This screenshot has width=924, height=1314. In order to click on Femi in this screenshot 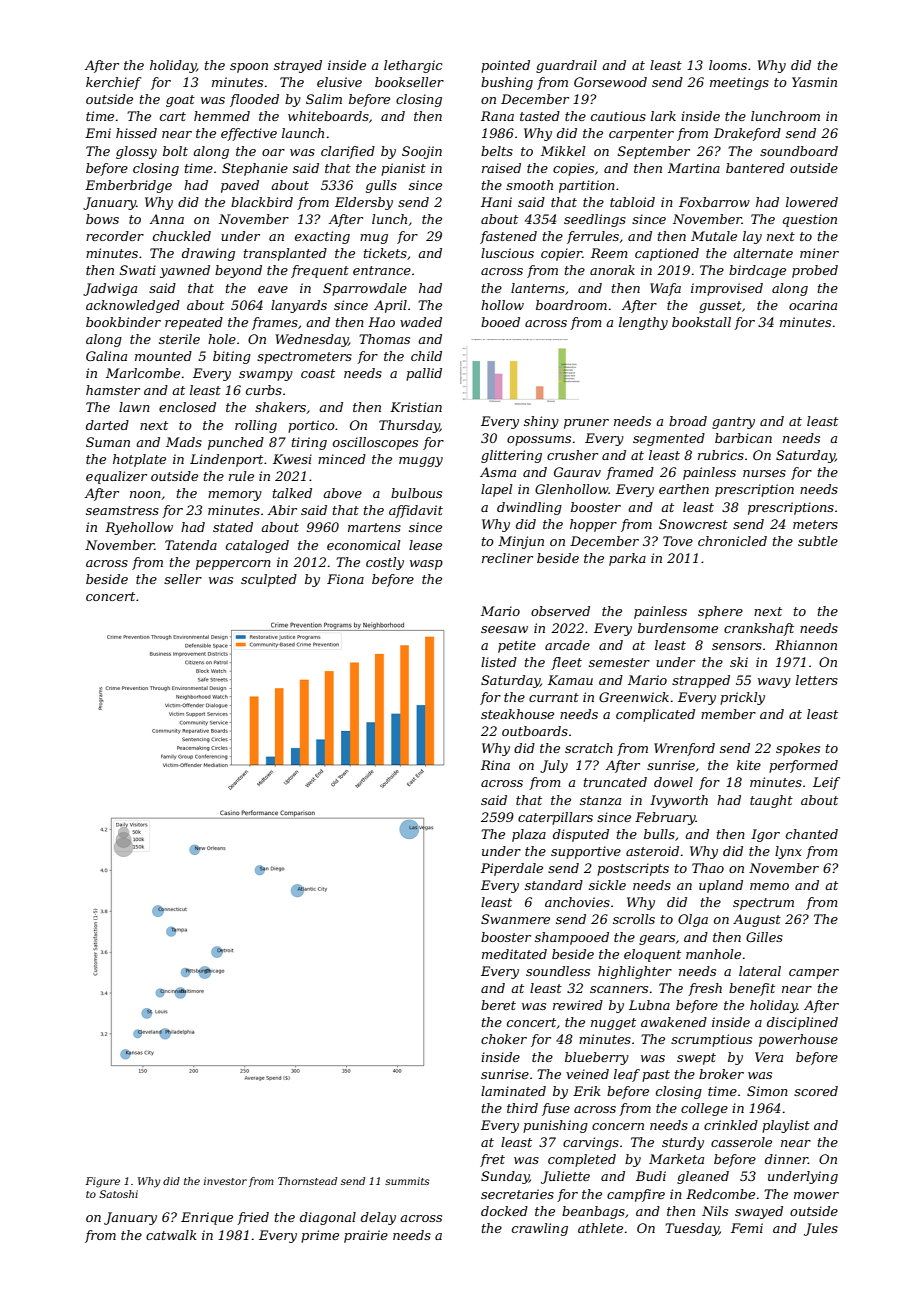, I will do `click(747, 1228)`.
